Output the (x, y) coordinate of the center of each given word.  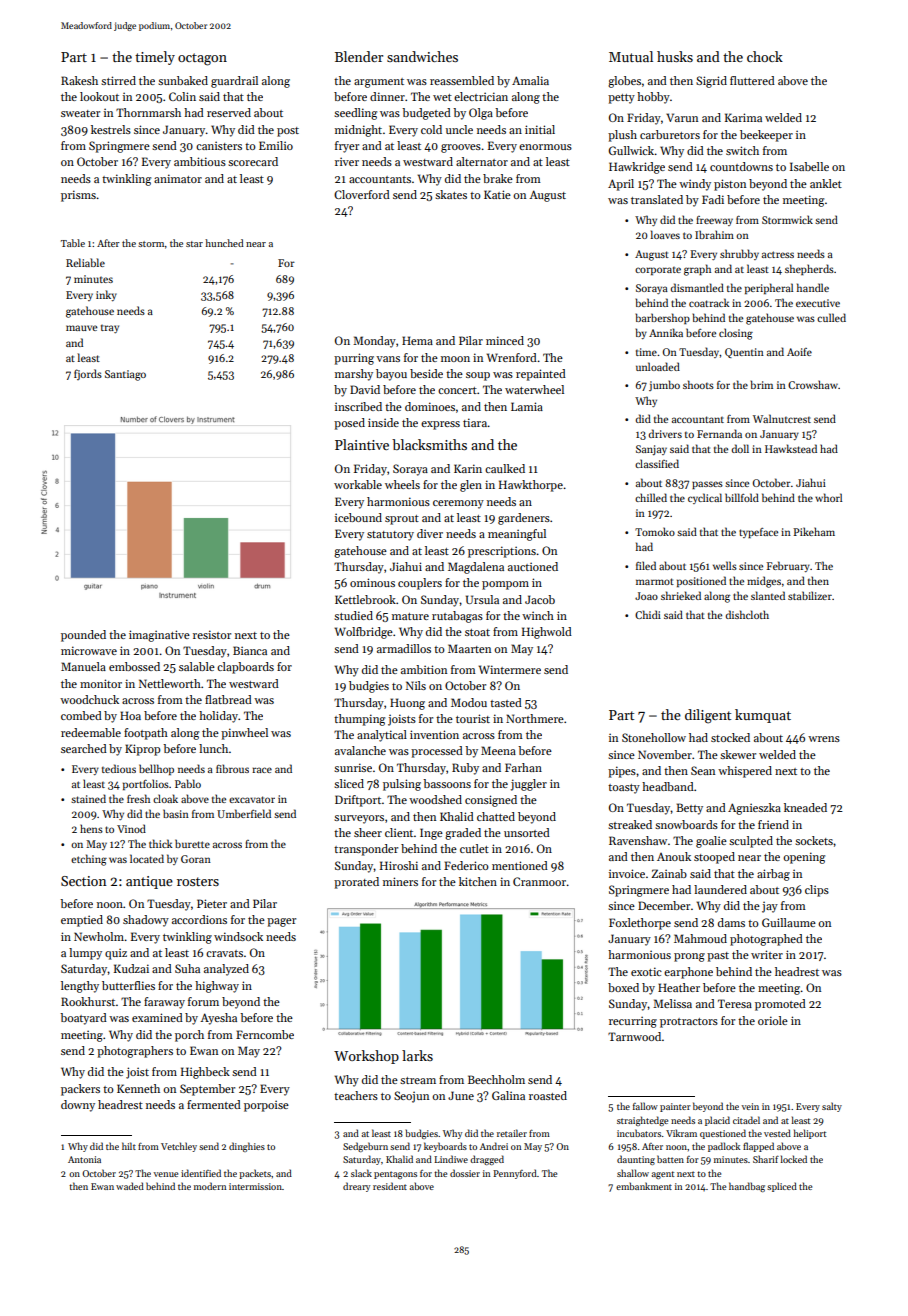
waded (130, 1186)
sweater (80, 113)
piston (730, 185)
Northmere (535, 718)
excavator (252, 799)
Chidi (648, 614)
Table (73, 243)
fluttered (752, 80)
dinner (387, 96)
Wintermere (510, 669)
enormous (545, 147)
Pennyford (515, 1174)
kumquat (763, 716)
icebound (358, 517)
